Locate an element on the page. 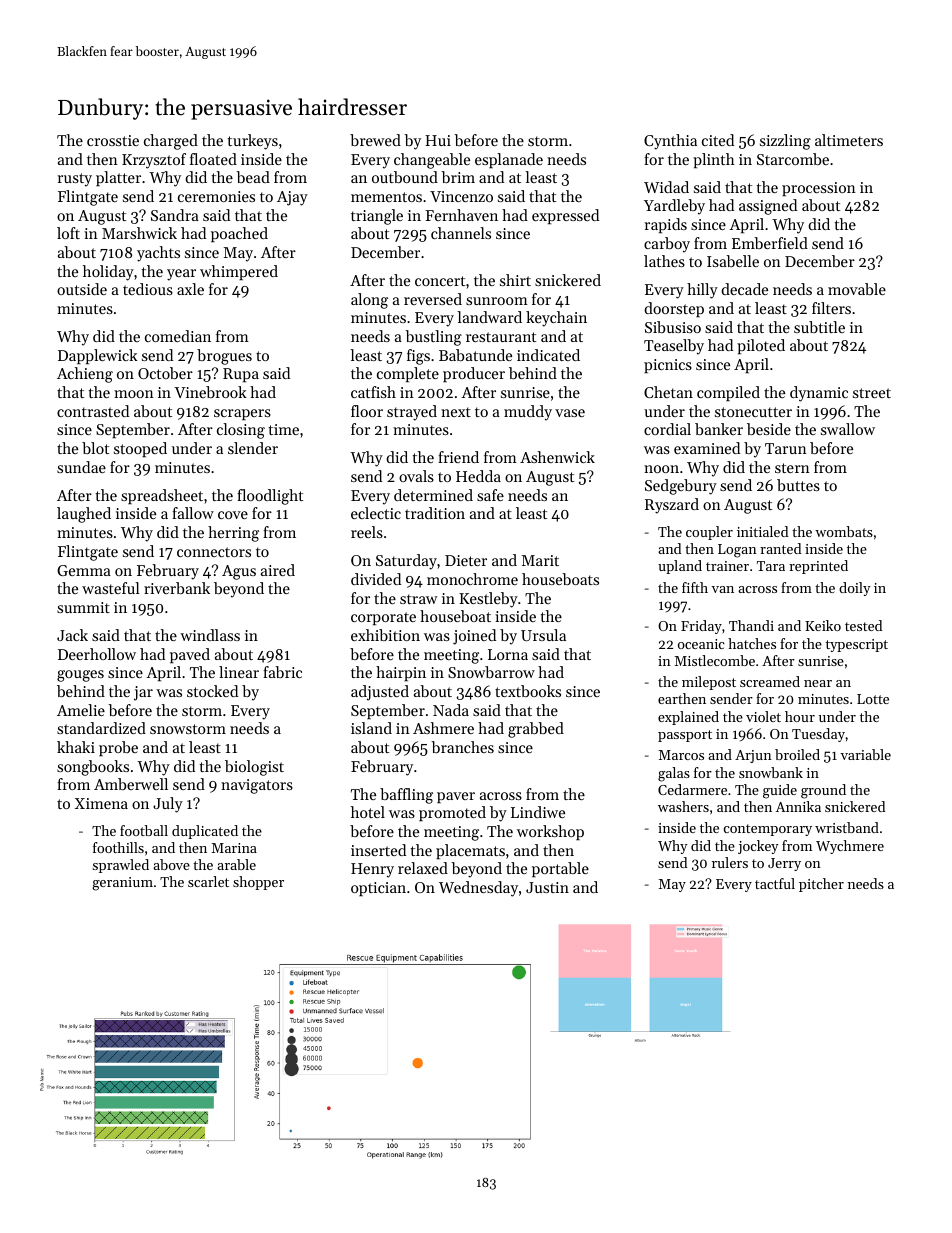 The height and width of the image is (1233, 952). corporate is located at coordinates (383, 618).
